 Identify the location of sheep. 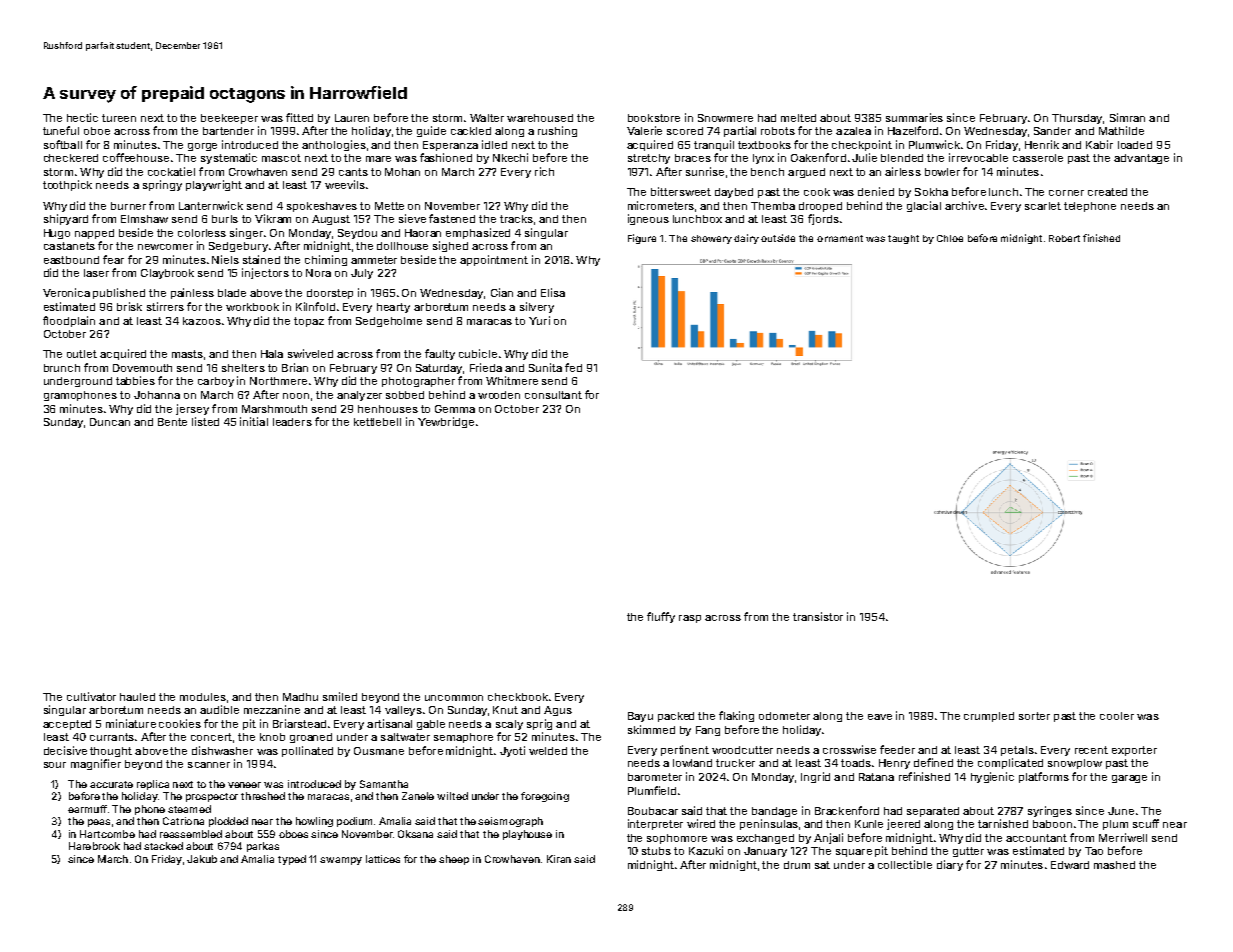
(454, 860).
